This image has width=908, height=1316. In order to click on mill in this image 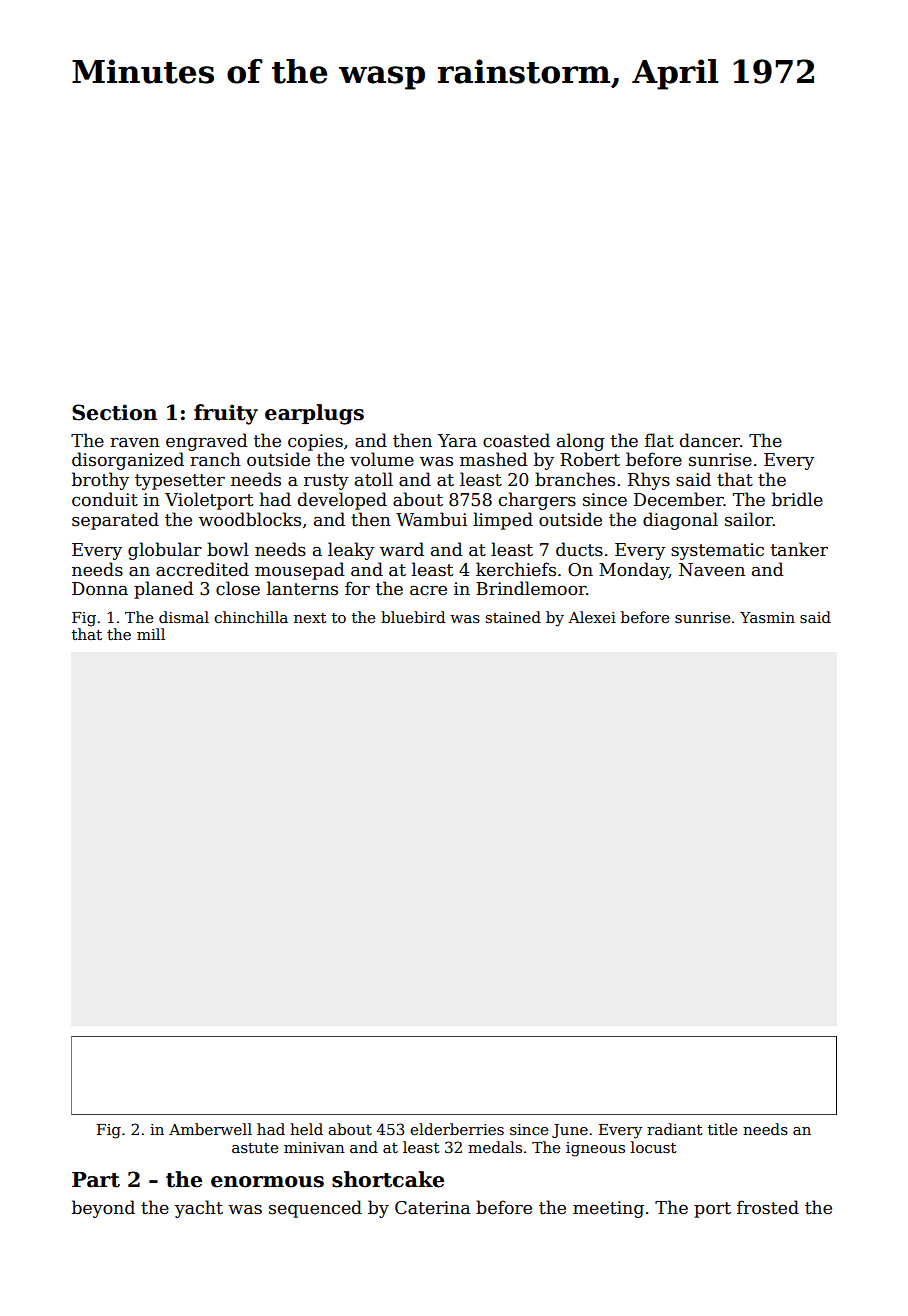, I will do `click(151, 634)`.
